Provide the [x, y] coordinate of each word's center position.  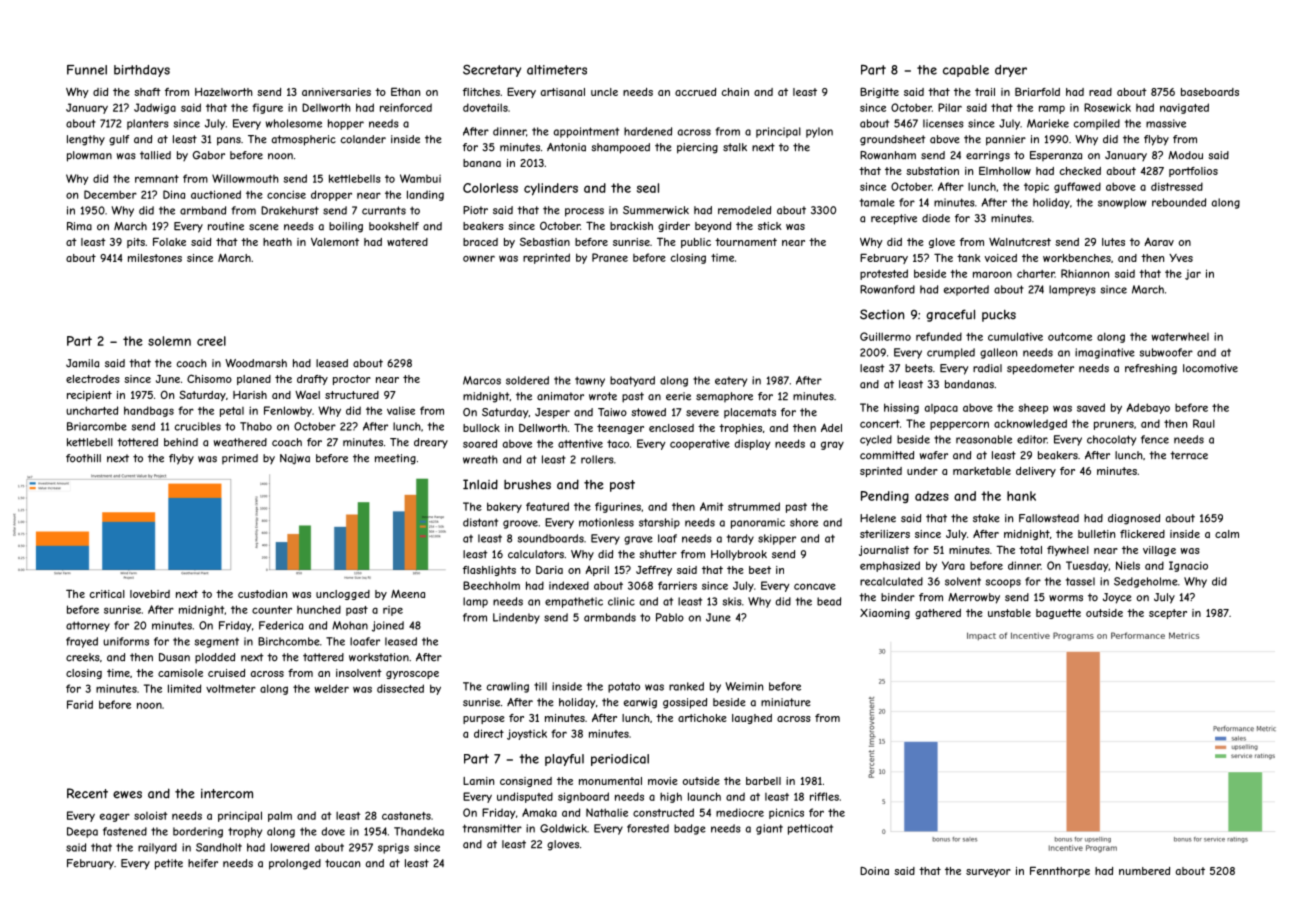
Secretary [492, 71]
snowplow [1122, 203]
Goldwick [563, 828]
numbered [1144, 871]
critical [107, 594]
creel [211, 341]
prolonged [295, 864]
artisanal [563, 92]
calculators [536, 554]
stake [986, 518]
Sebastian [545, 241]
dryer [1011, 71]
